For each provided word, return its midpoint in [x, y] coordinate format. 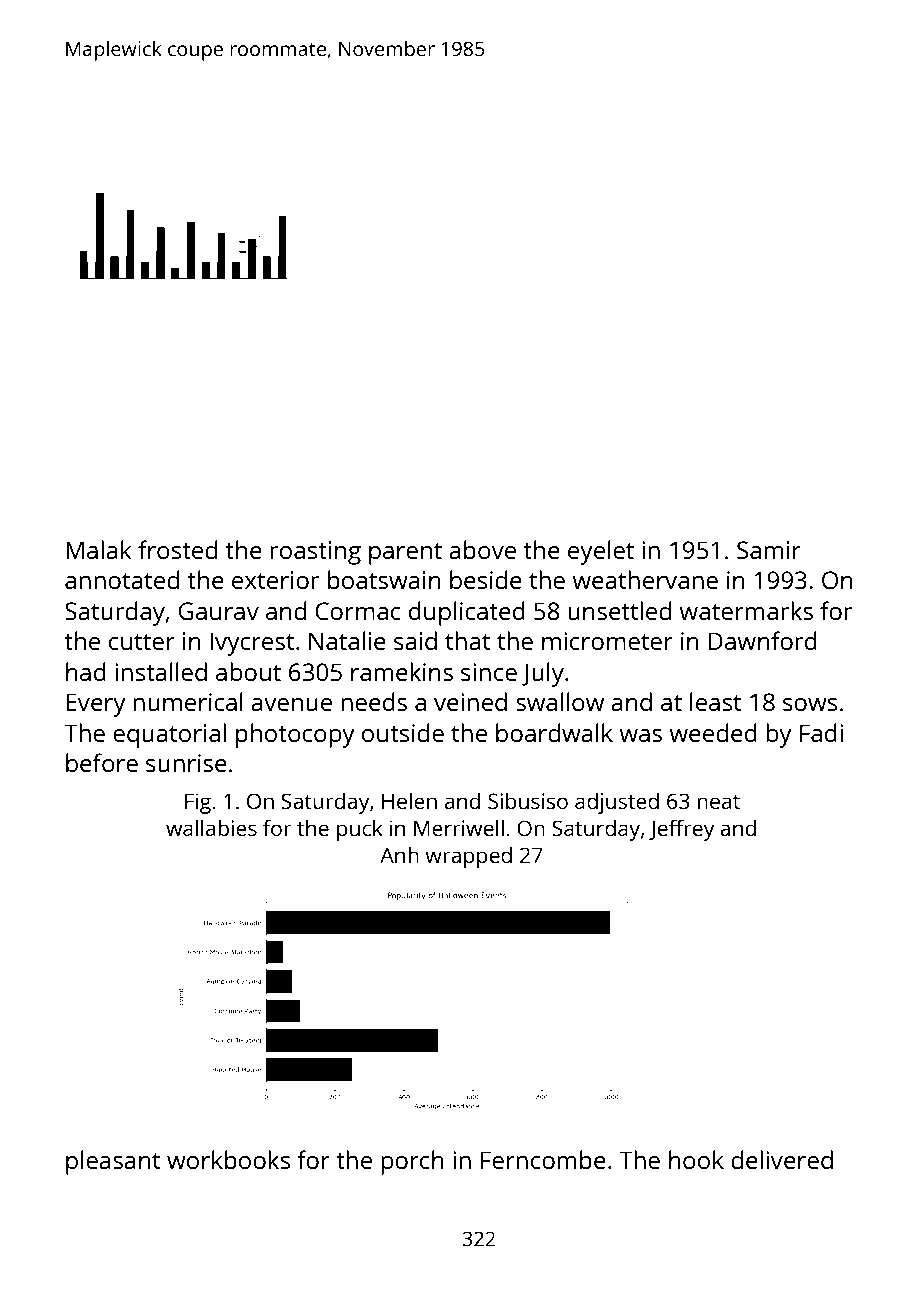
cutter [142, 642]
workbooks [228, 1159]
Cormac [358, 611]
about [248, 671]
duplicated [467, 613]
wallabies [211, 827]
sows [810, 704]
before [102, 762]
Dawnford [762, 640]
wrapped [468, 857]
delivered [782, 1159]
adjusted [617, 803]
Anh [399, 854]
